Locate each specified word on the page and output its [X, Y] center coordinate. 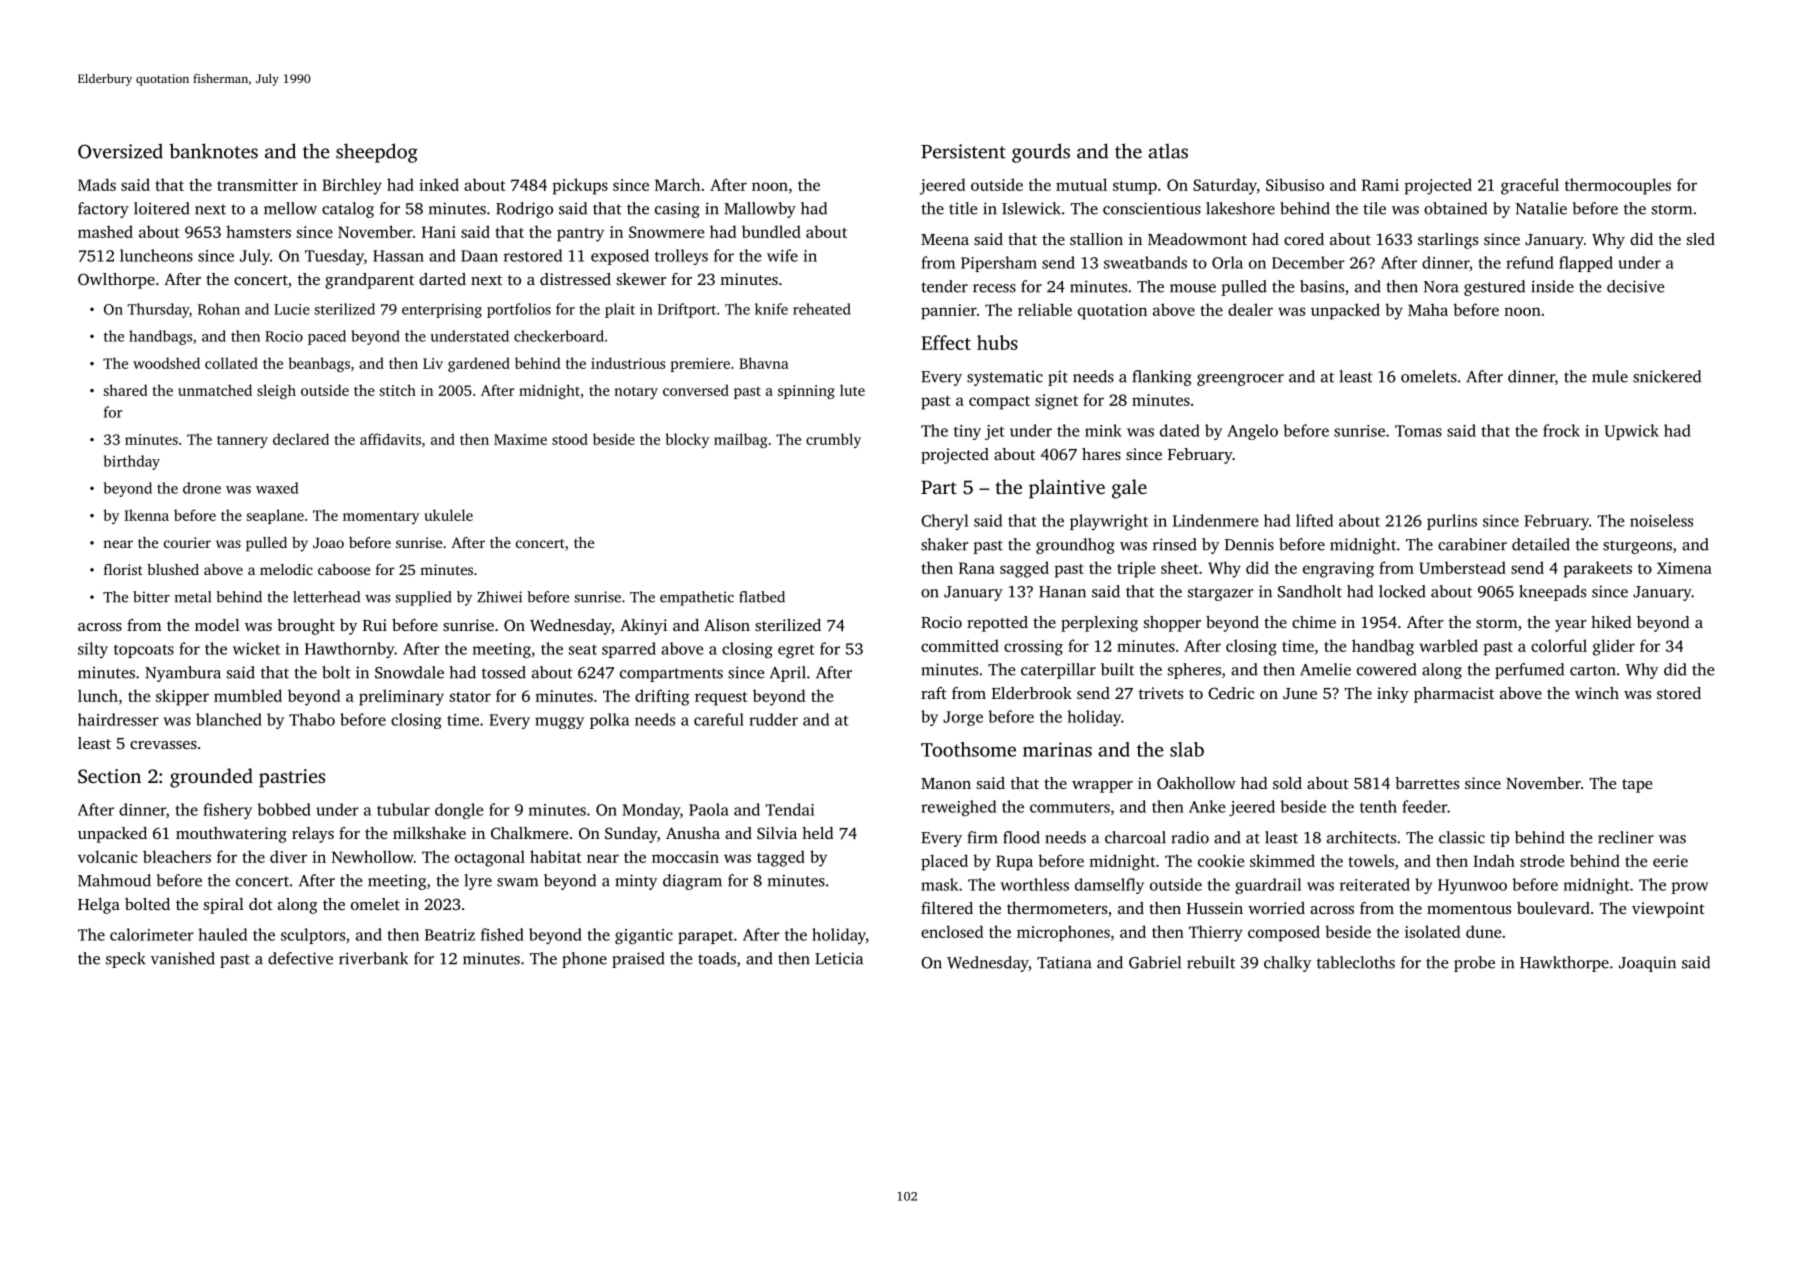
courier [187, 542]
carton [1593, 670]
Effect [946, 342]
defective [300, 958]
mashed [105, 231]
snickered [1667, 376]
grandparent [369, 281]
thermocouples [1618, 186]
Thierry [1216, 933]
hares [1101, 454]
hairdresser [118, 719]
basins [1322, 286]
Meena [945, 239]
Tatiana [1064, 962]
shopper [1172, 624]
